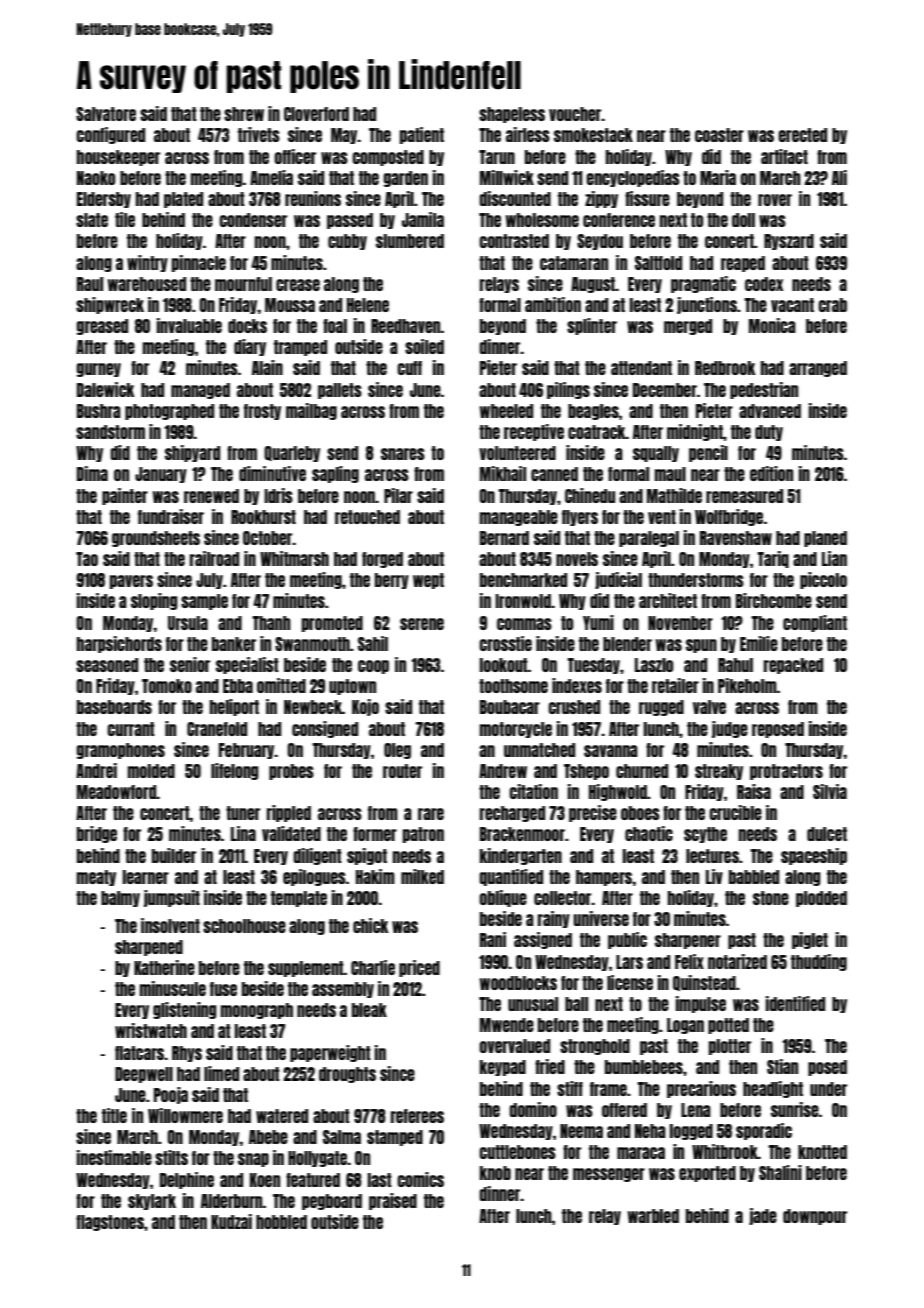 This screenshot has height=1308, width=924. Describe the element at coordinates (316, 114) in the screenshot. I see `Cloverford` at that location.
